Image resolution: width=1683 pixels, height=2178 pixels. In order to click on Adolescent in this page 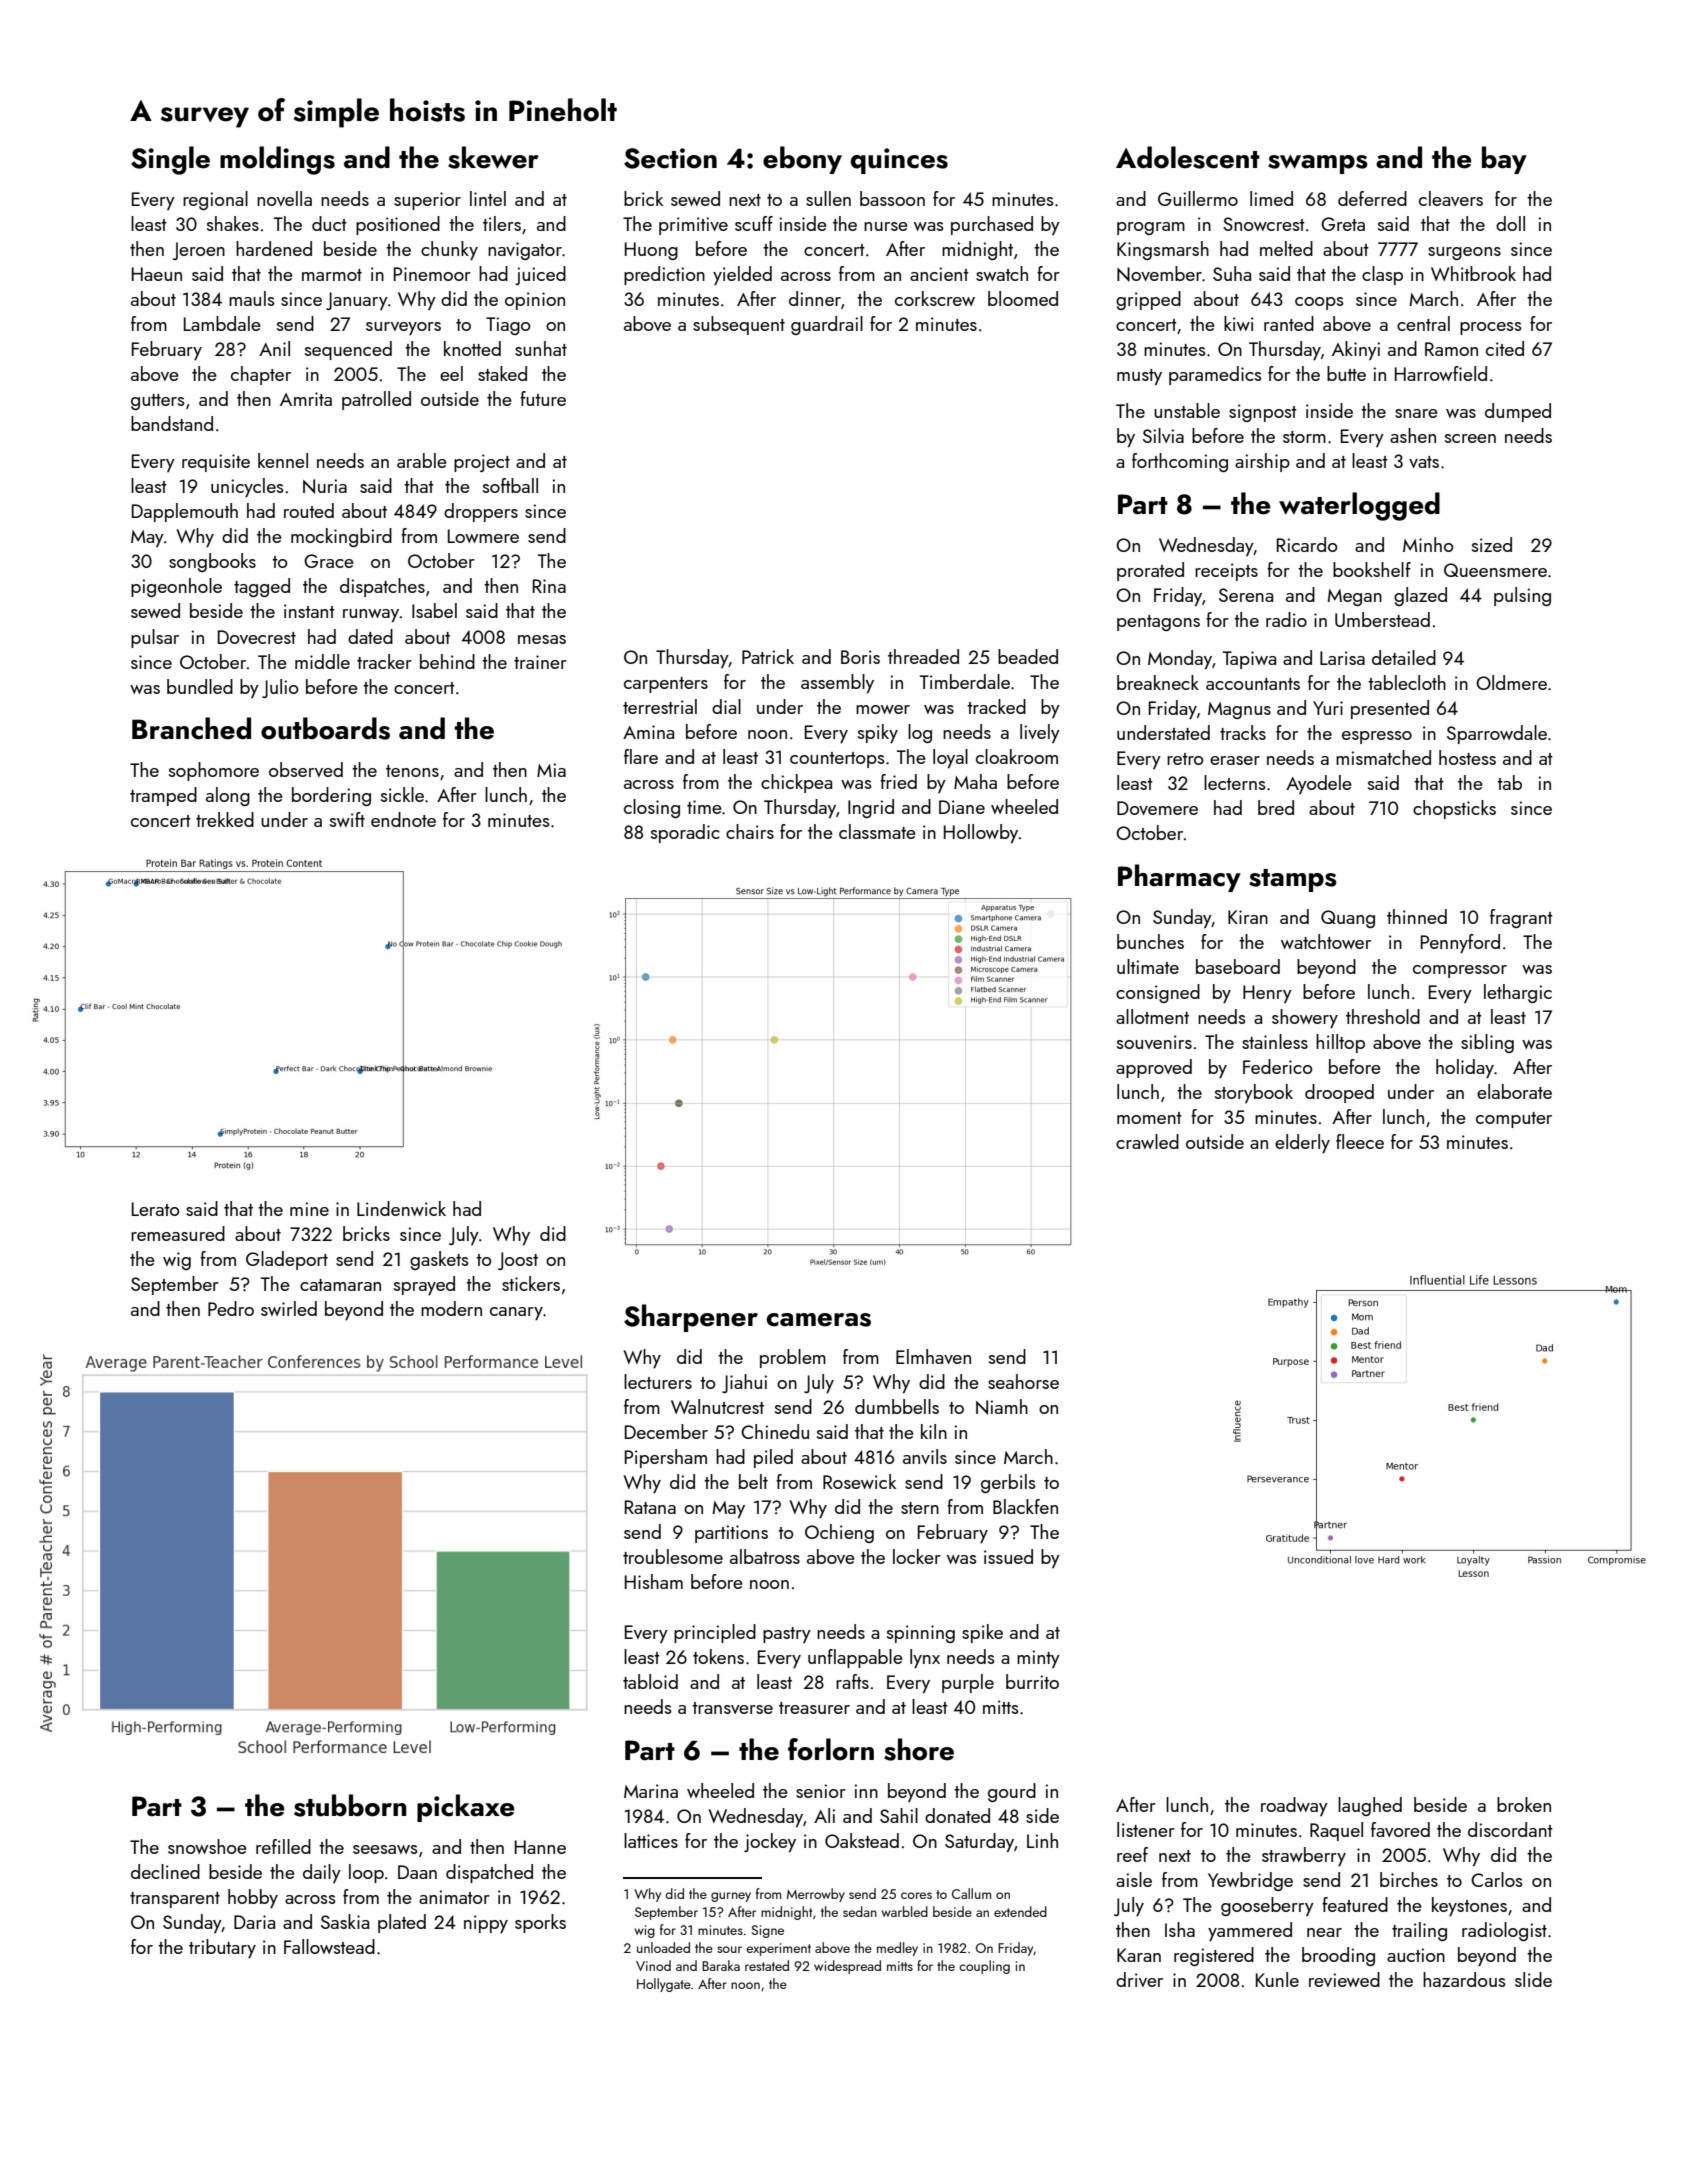, I will do `click(1188, 157)`.
